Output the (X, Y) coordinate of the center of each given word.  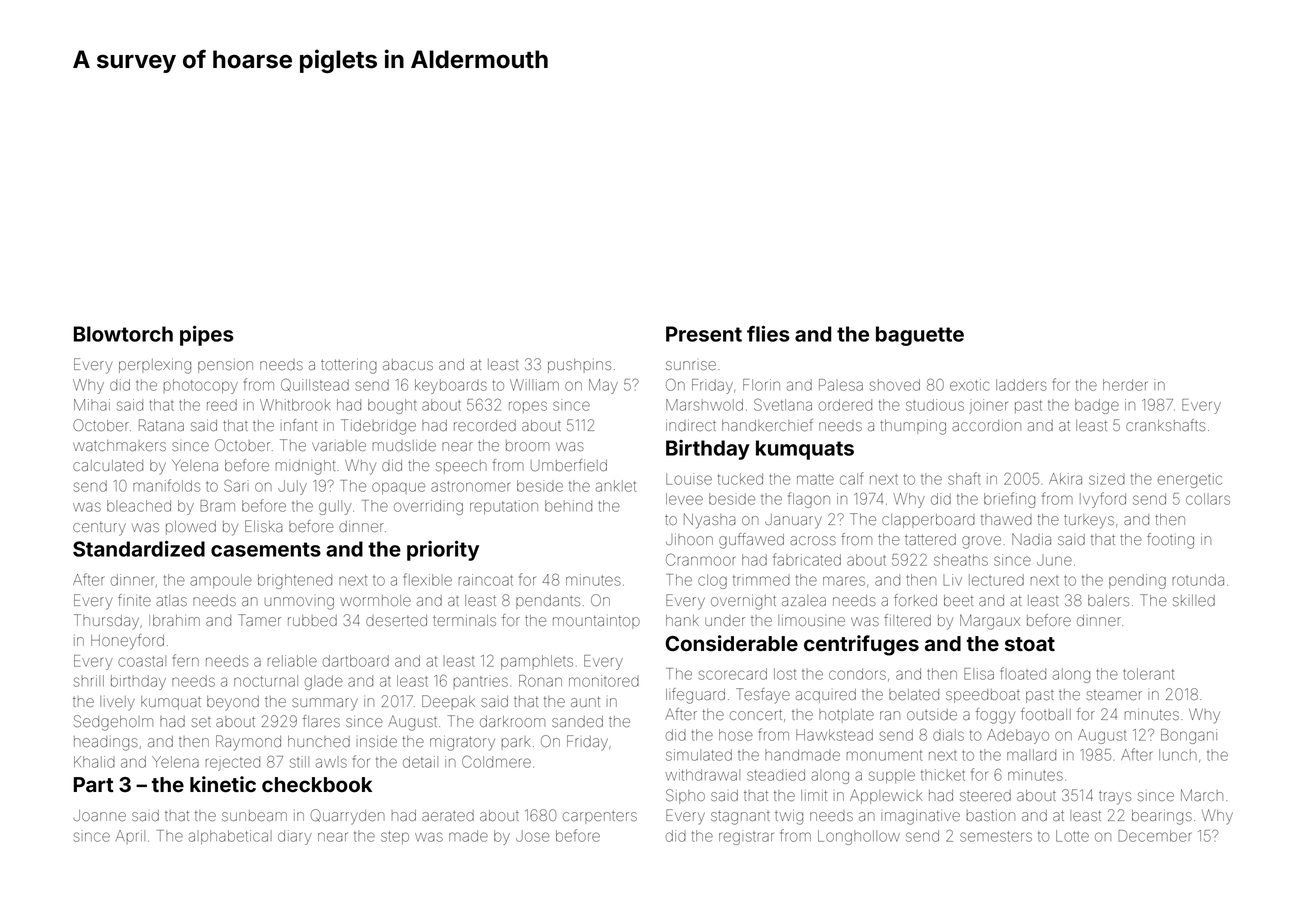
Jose (532, 836)
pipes (207, 335)
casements (266, 549)
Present (704, 334)
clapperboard (928, 521)
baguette (920, 336)
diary (295, 837)
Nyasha (710, 521)
